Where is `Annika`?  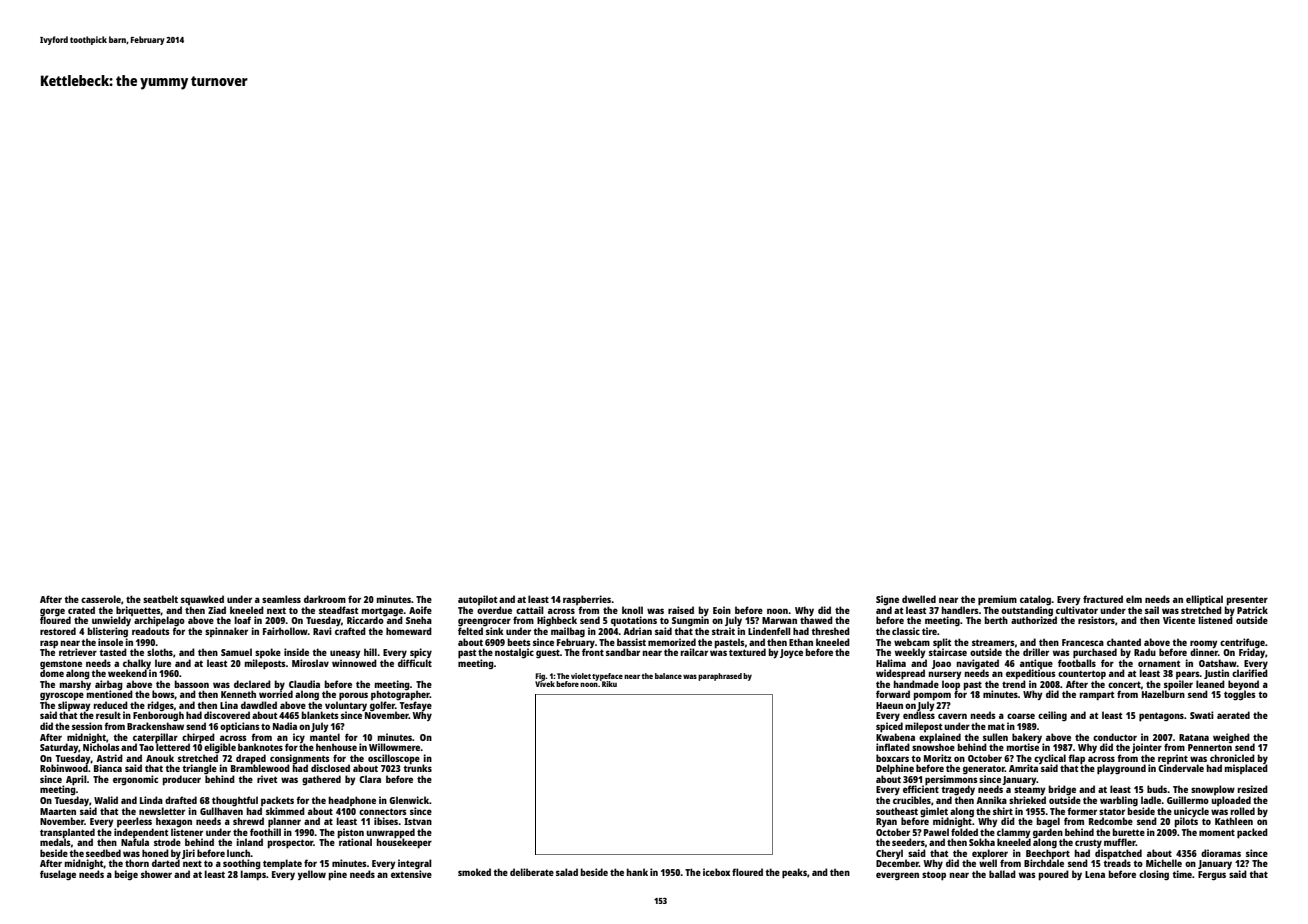
Annika is located at coordinates (991, 800).
